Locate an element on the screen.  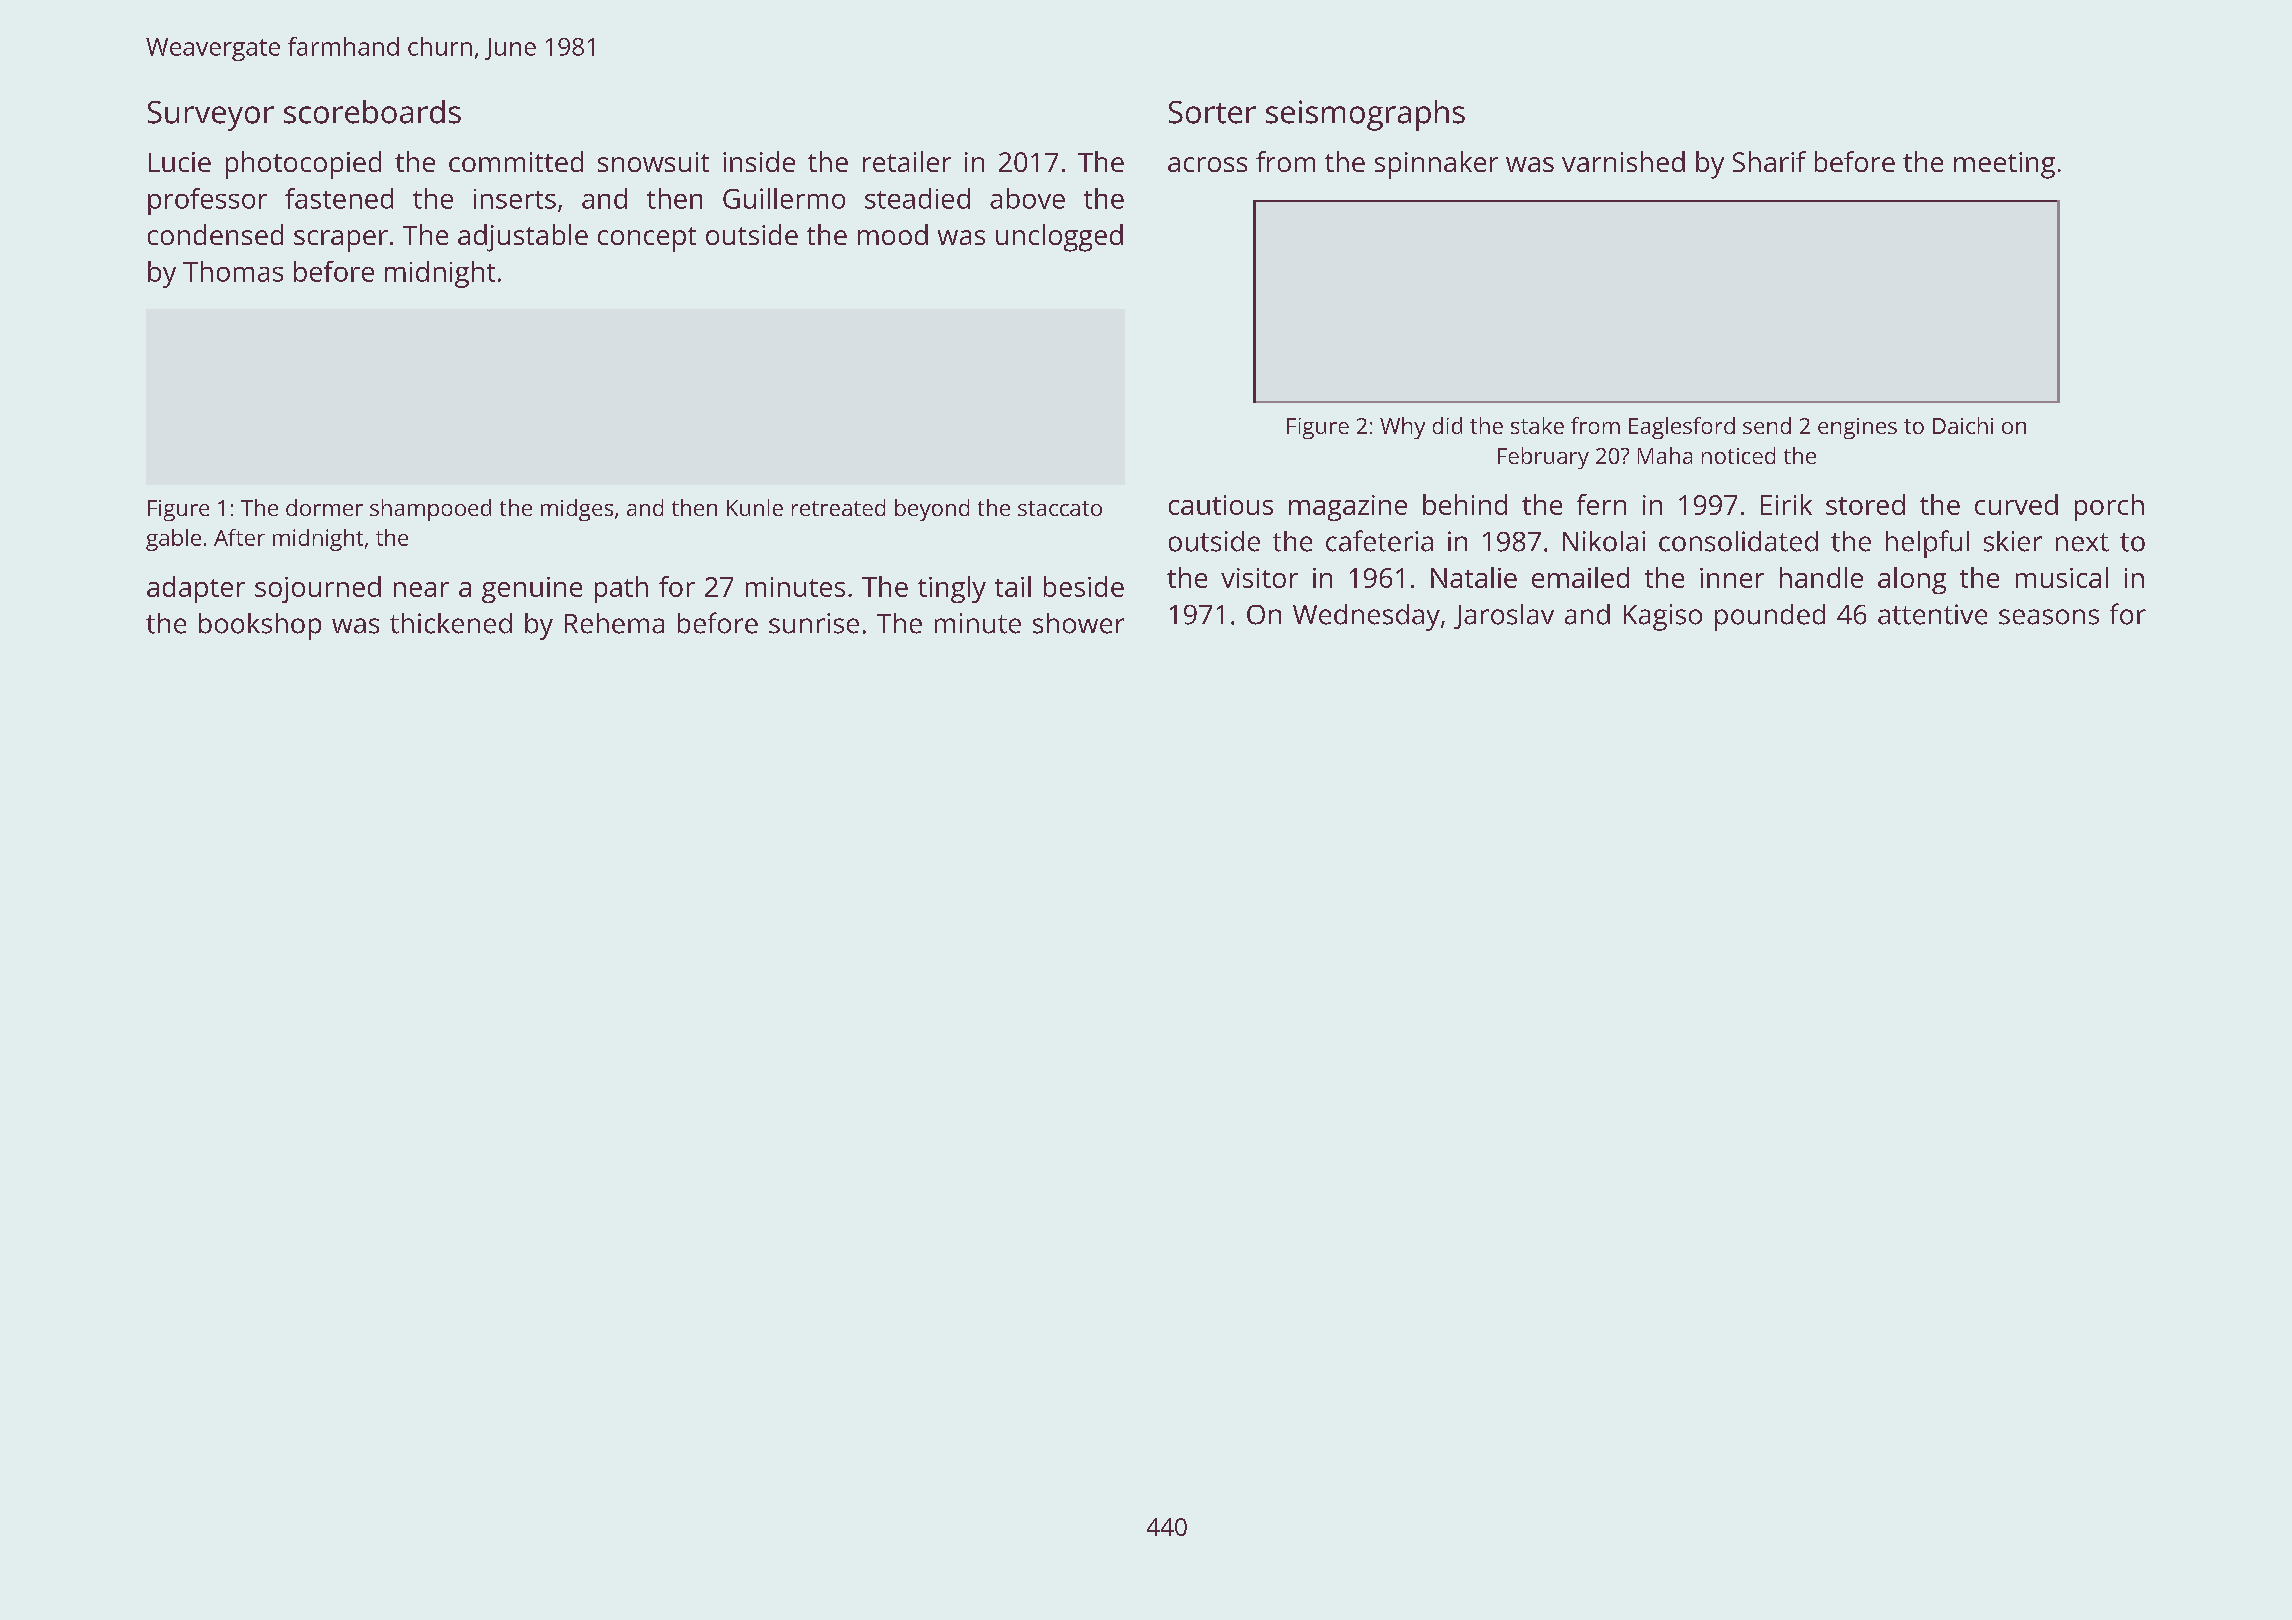
Daichi is located at coordinates (1963, 425).
